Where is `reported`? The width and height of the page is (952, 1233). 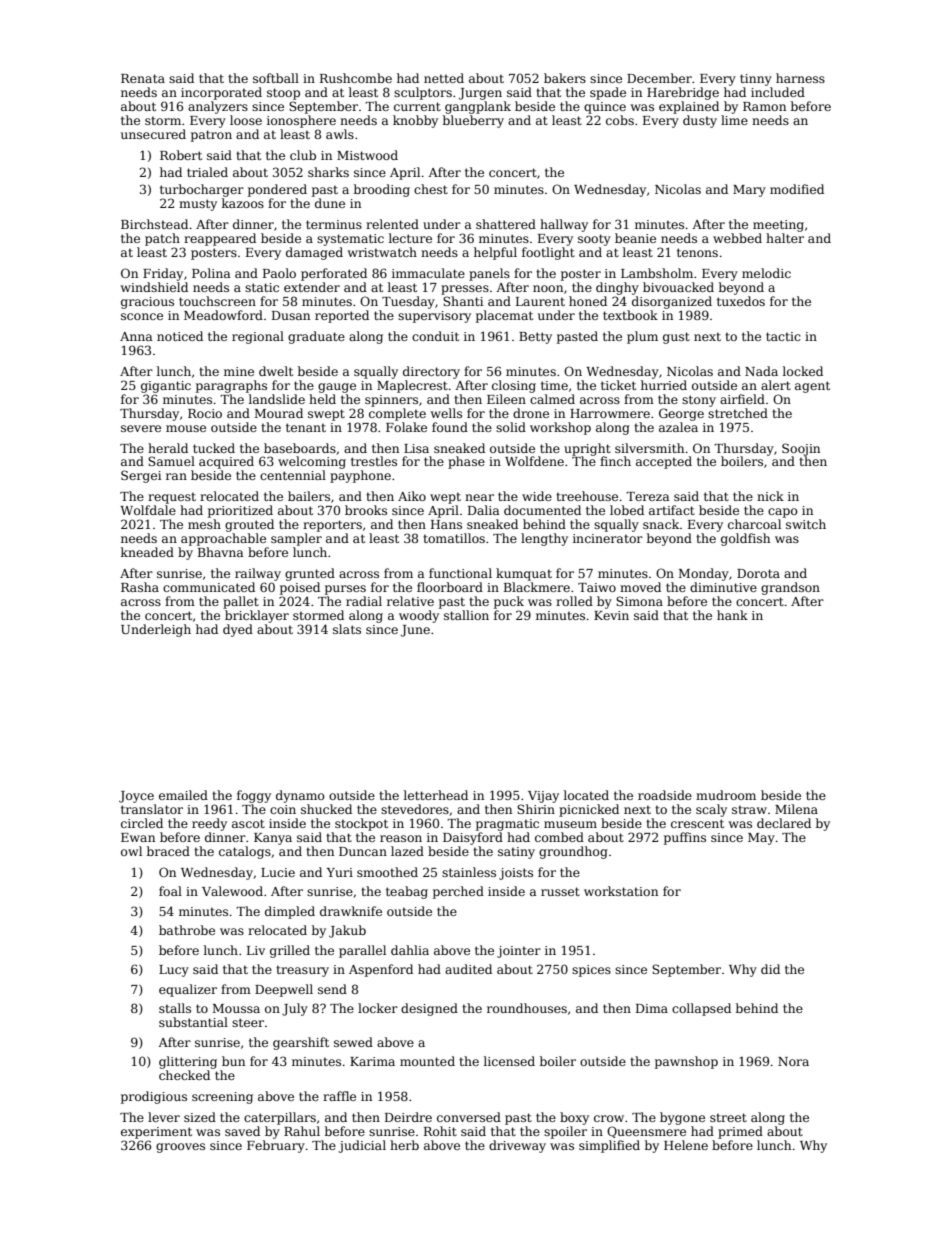 reported is located at coordinates (342, 316).
